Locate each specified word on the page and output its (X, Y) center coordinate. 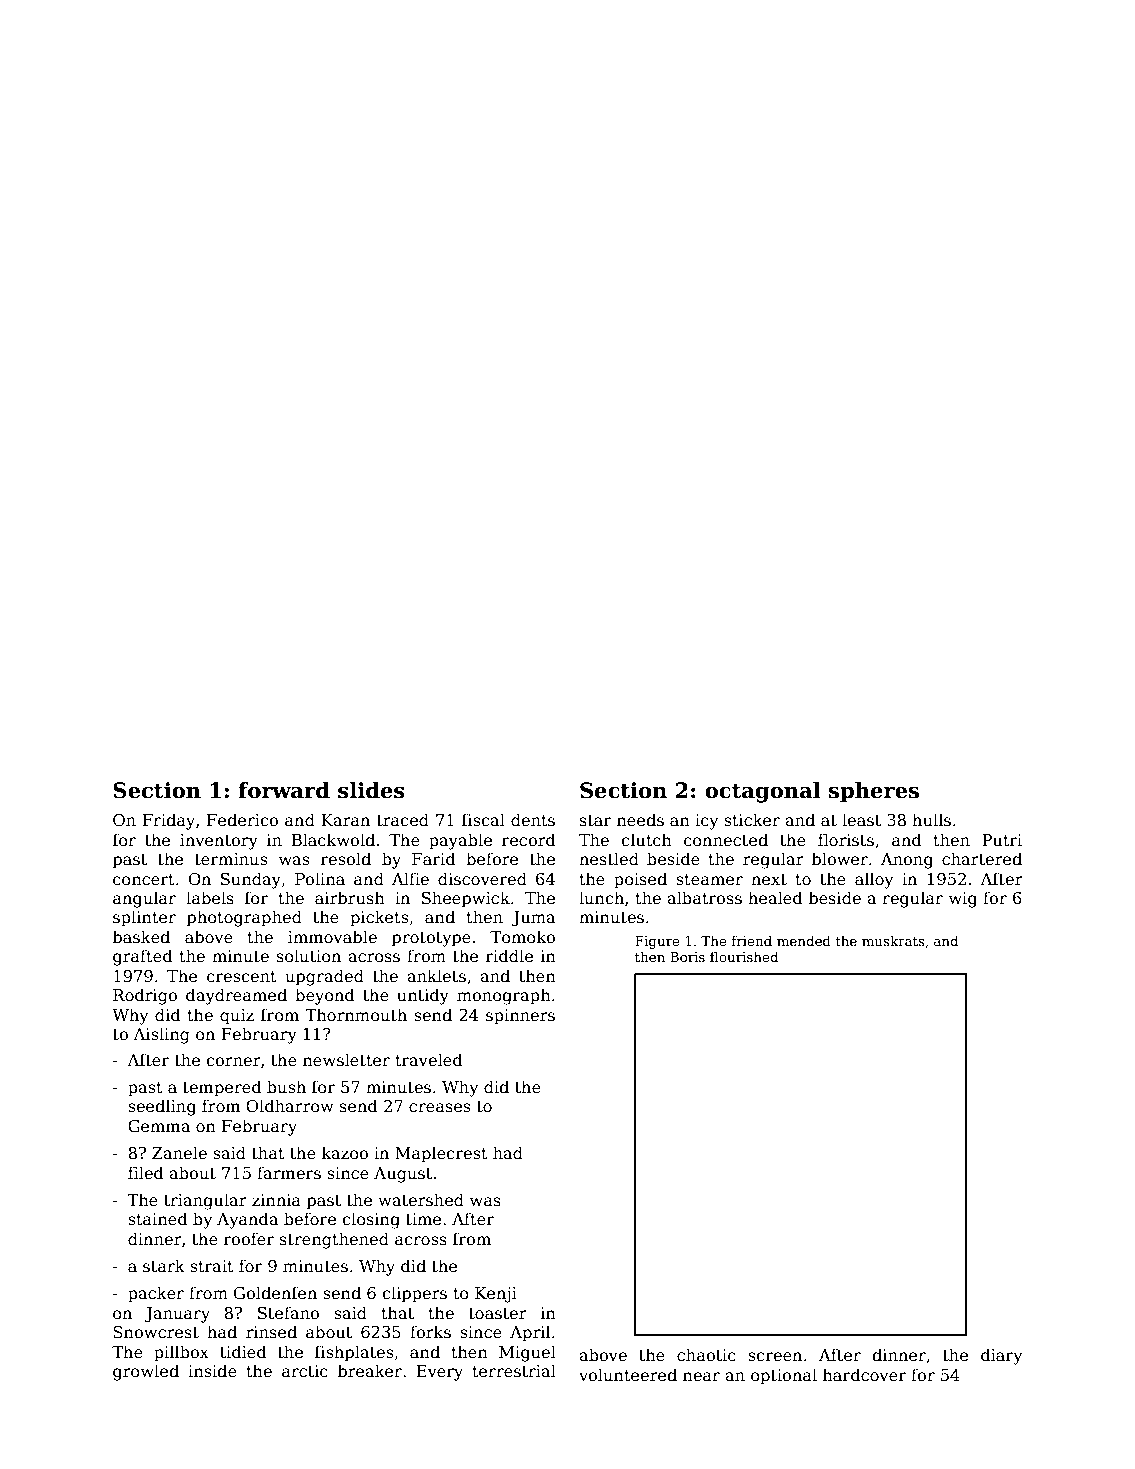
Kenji (496, 1295)
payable (460, 841)
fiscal (483, 819)
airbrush (350, 898)
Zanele (179, 1152)
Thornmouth (356, 1015)
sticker (752, 820)
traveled (429, 1060)
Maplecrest (441, 1154)
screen (775, 1357)
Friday (169, 821)
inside (212, 1371)
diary (1001, 1356)
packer (156, 1294)
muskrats (893, 940)
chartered (982, 859)
